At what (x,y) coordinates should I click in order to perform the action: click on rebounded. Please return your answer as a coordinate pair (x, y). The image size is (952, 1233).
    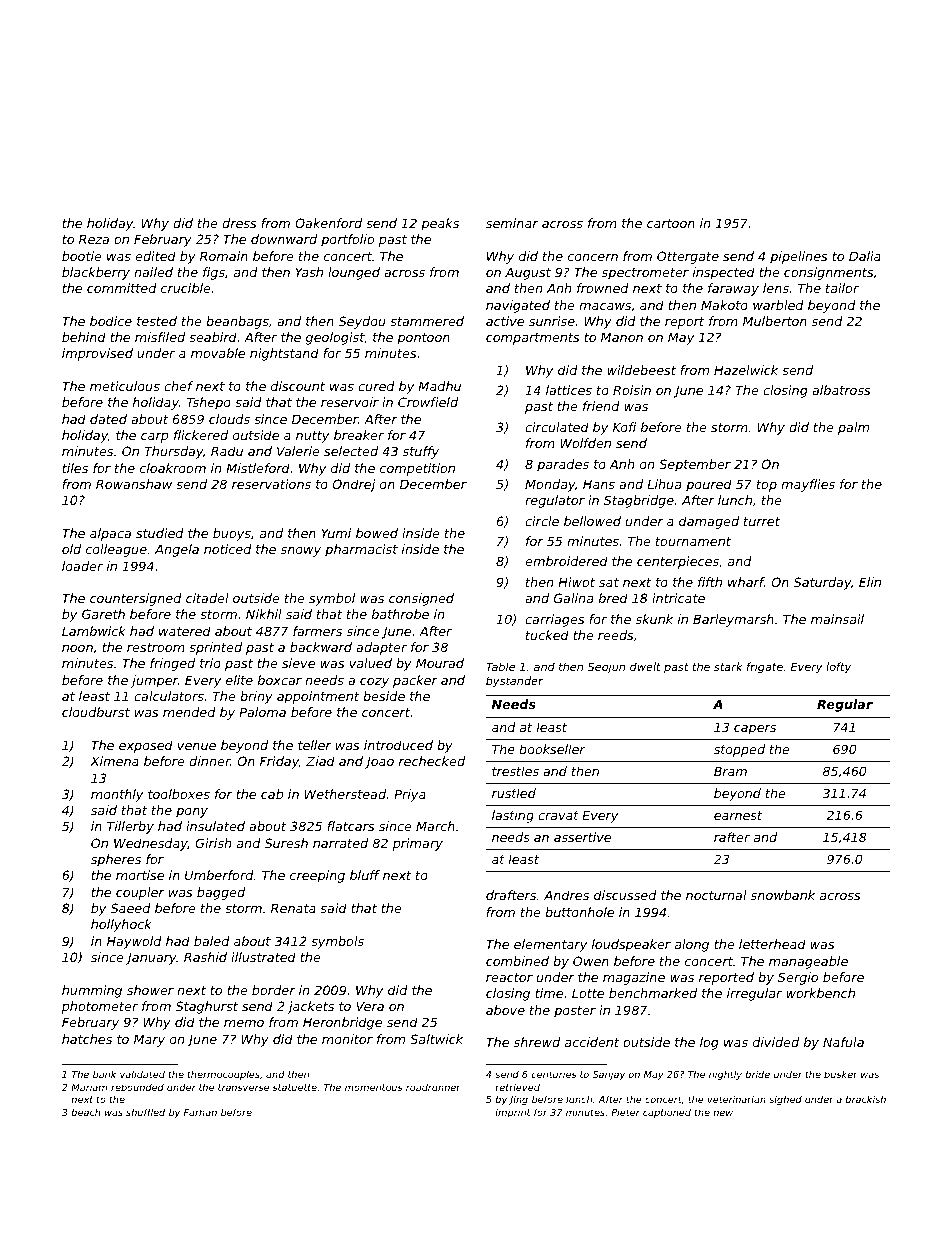
    Looking at the image, I should click on (137, 1087).
